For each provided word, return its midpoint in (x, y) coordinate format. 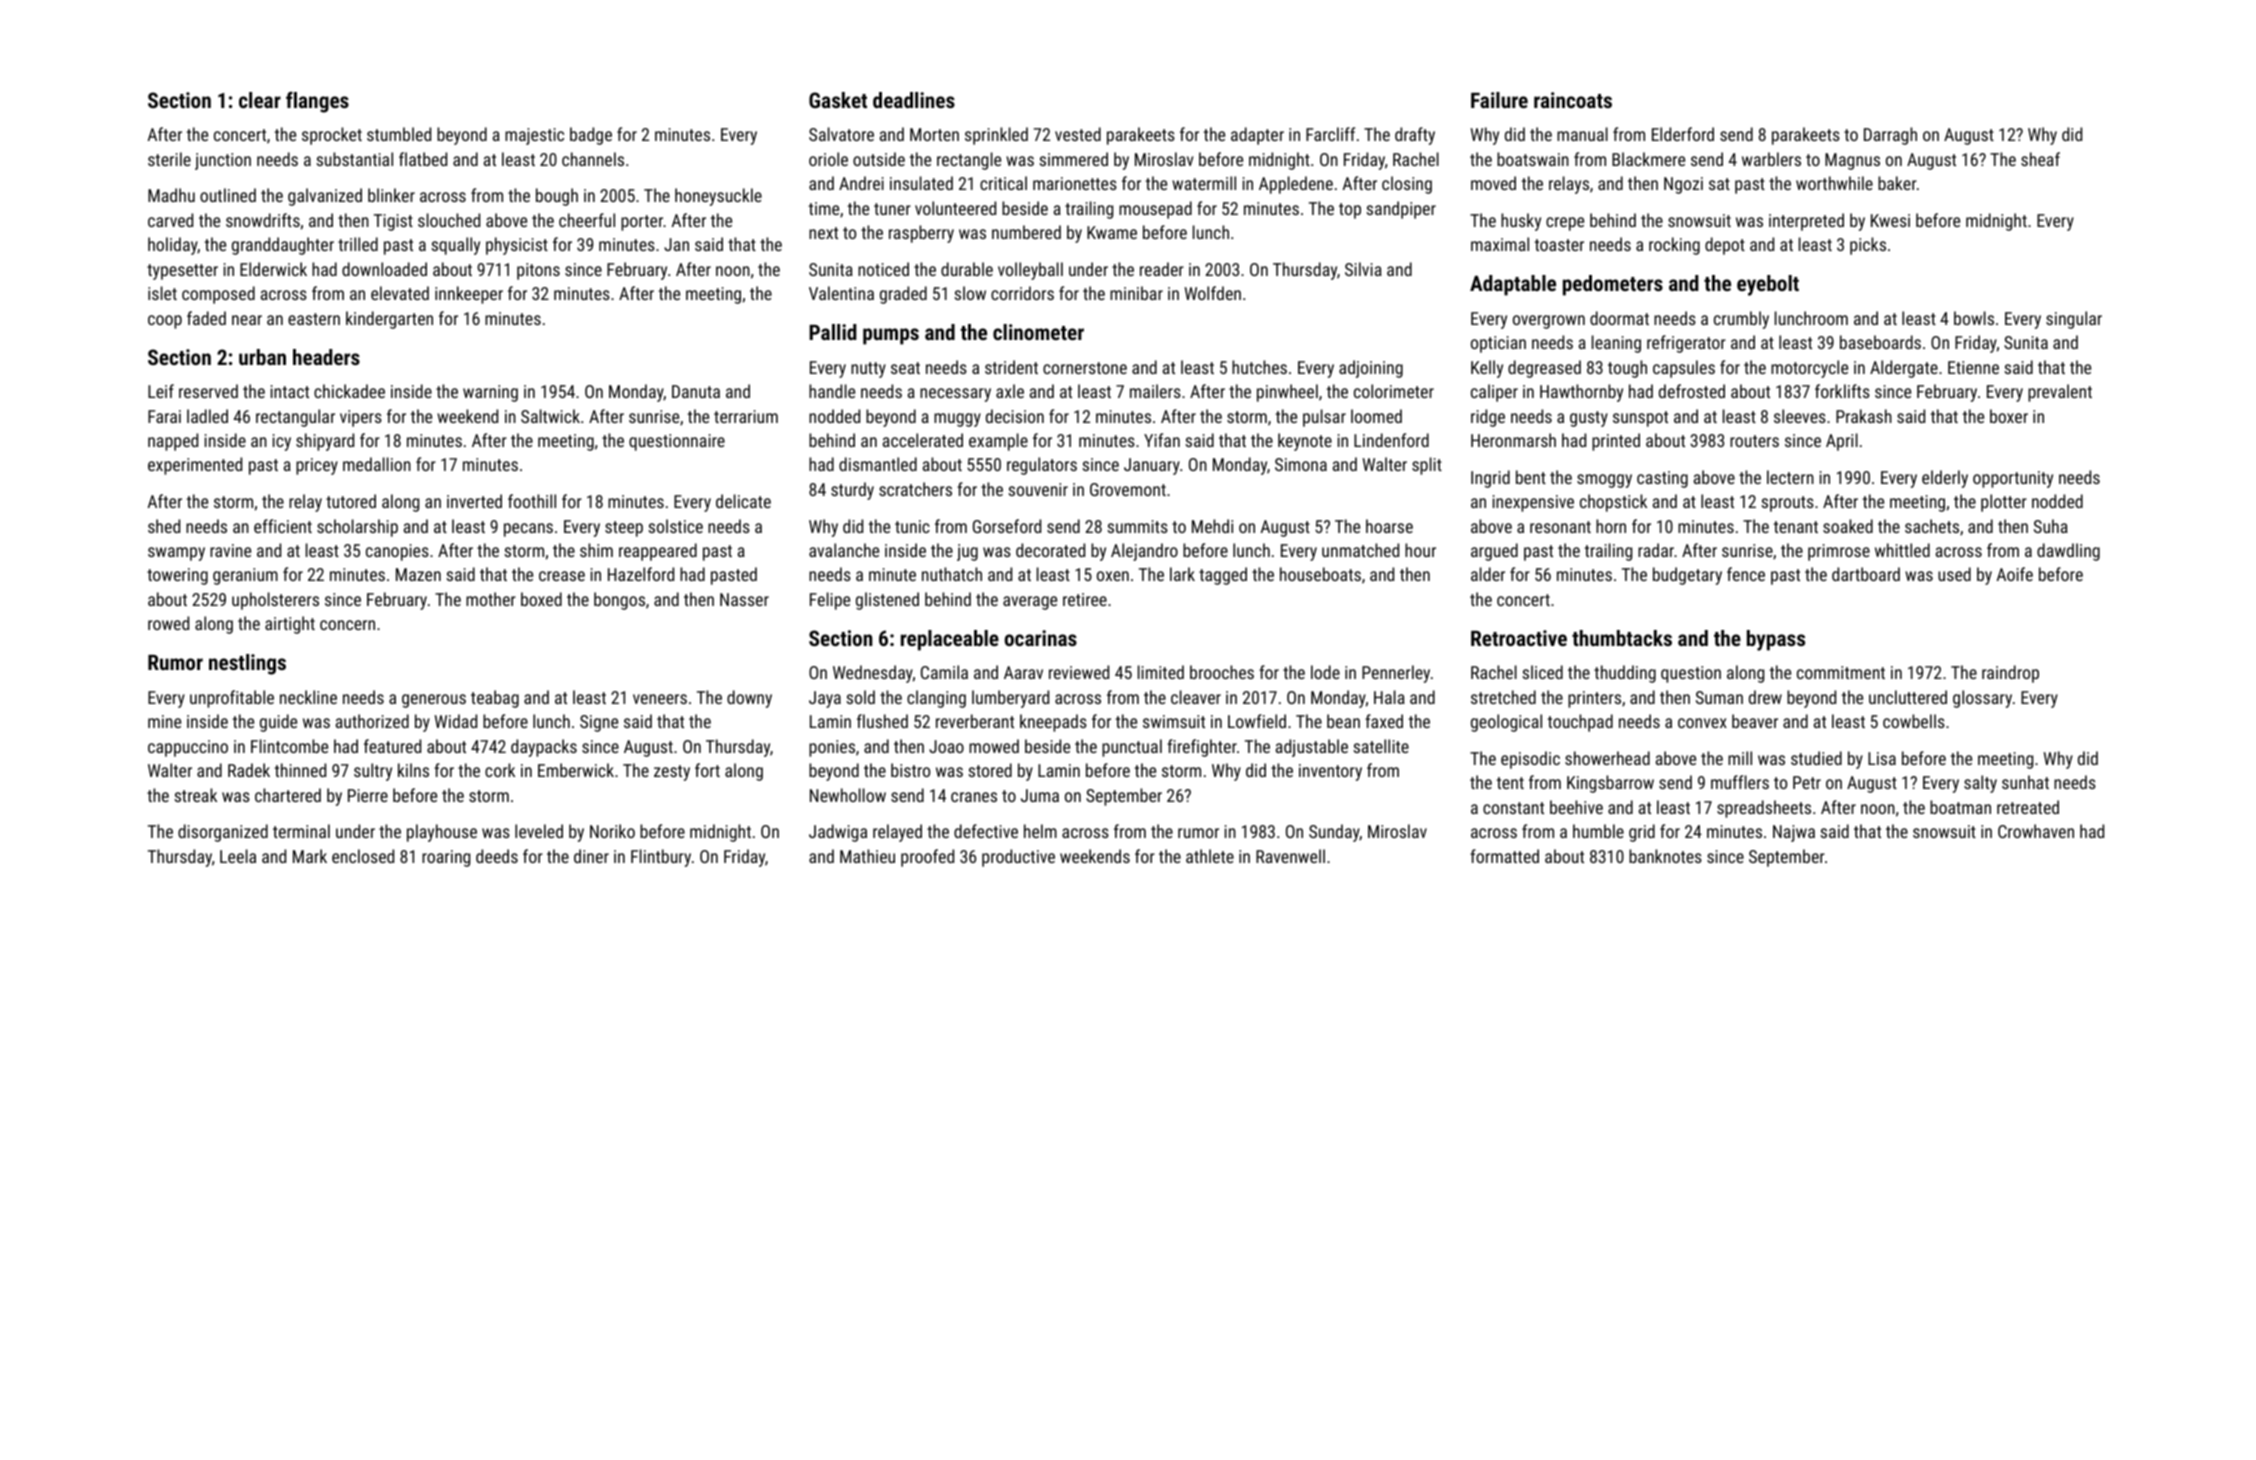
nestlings (247, 664)
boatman (1960, 807)
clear (260, 100)
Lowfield (1257, 721)
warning (490, 393)
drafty (1415, 136)
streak (195, 795)
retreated (2028, 807)
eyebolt (1768, 285)
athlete (1210, 856)
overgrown (1549, 322)
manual (1582, 134)
